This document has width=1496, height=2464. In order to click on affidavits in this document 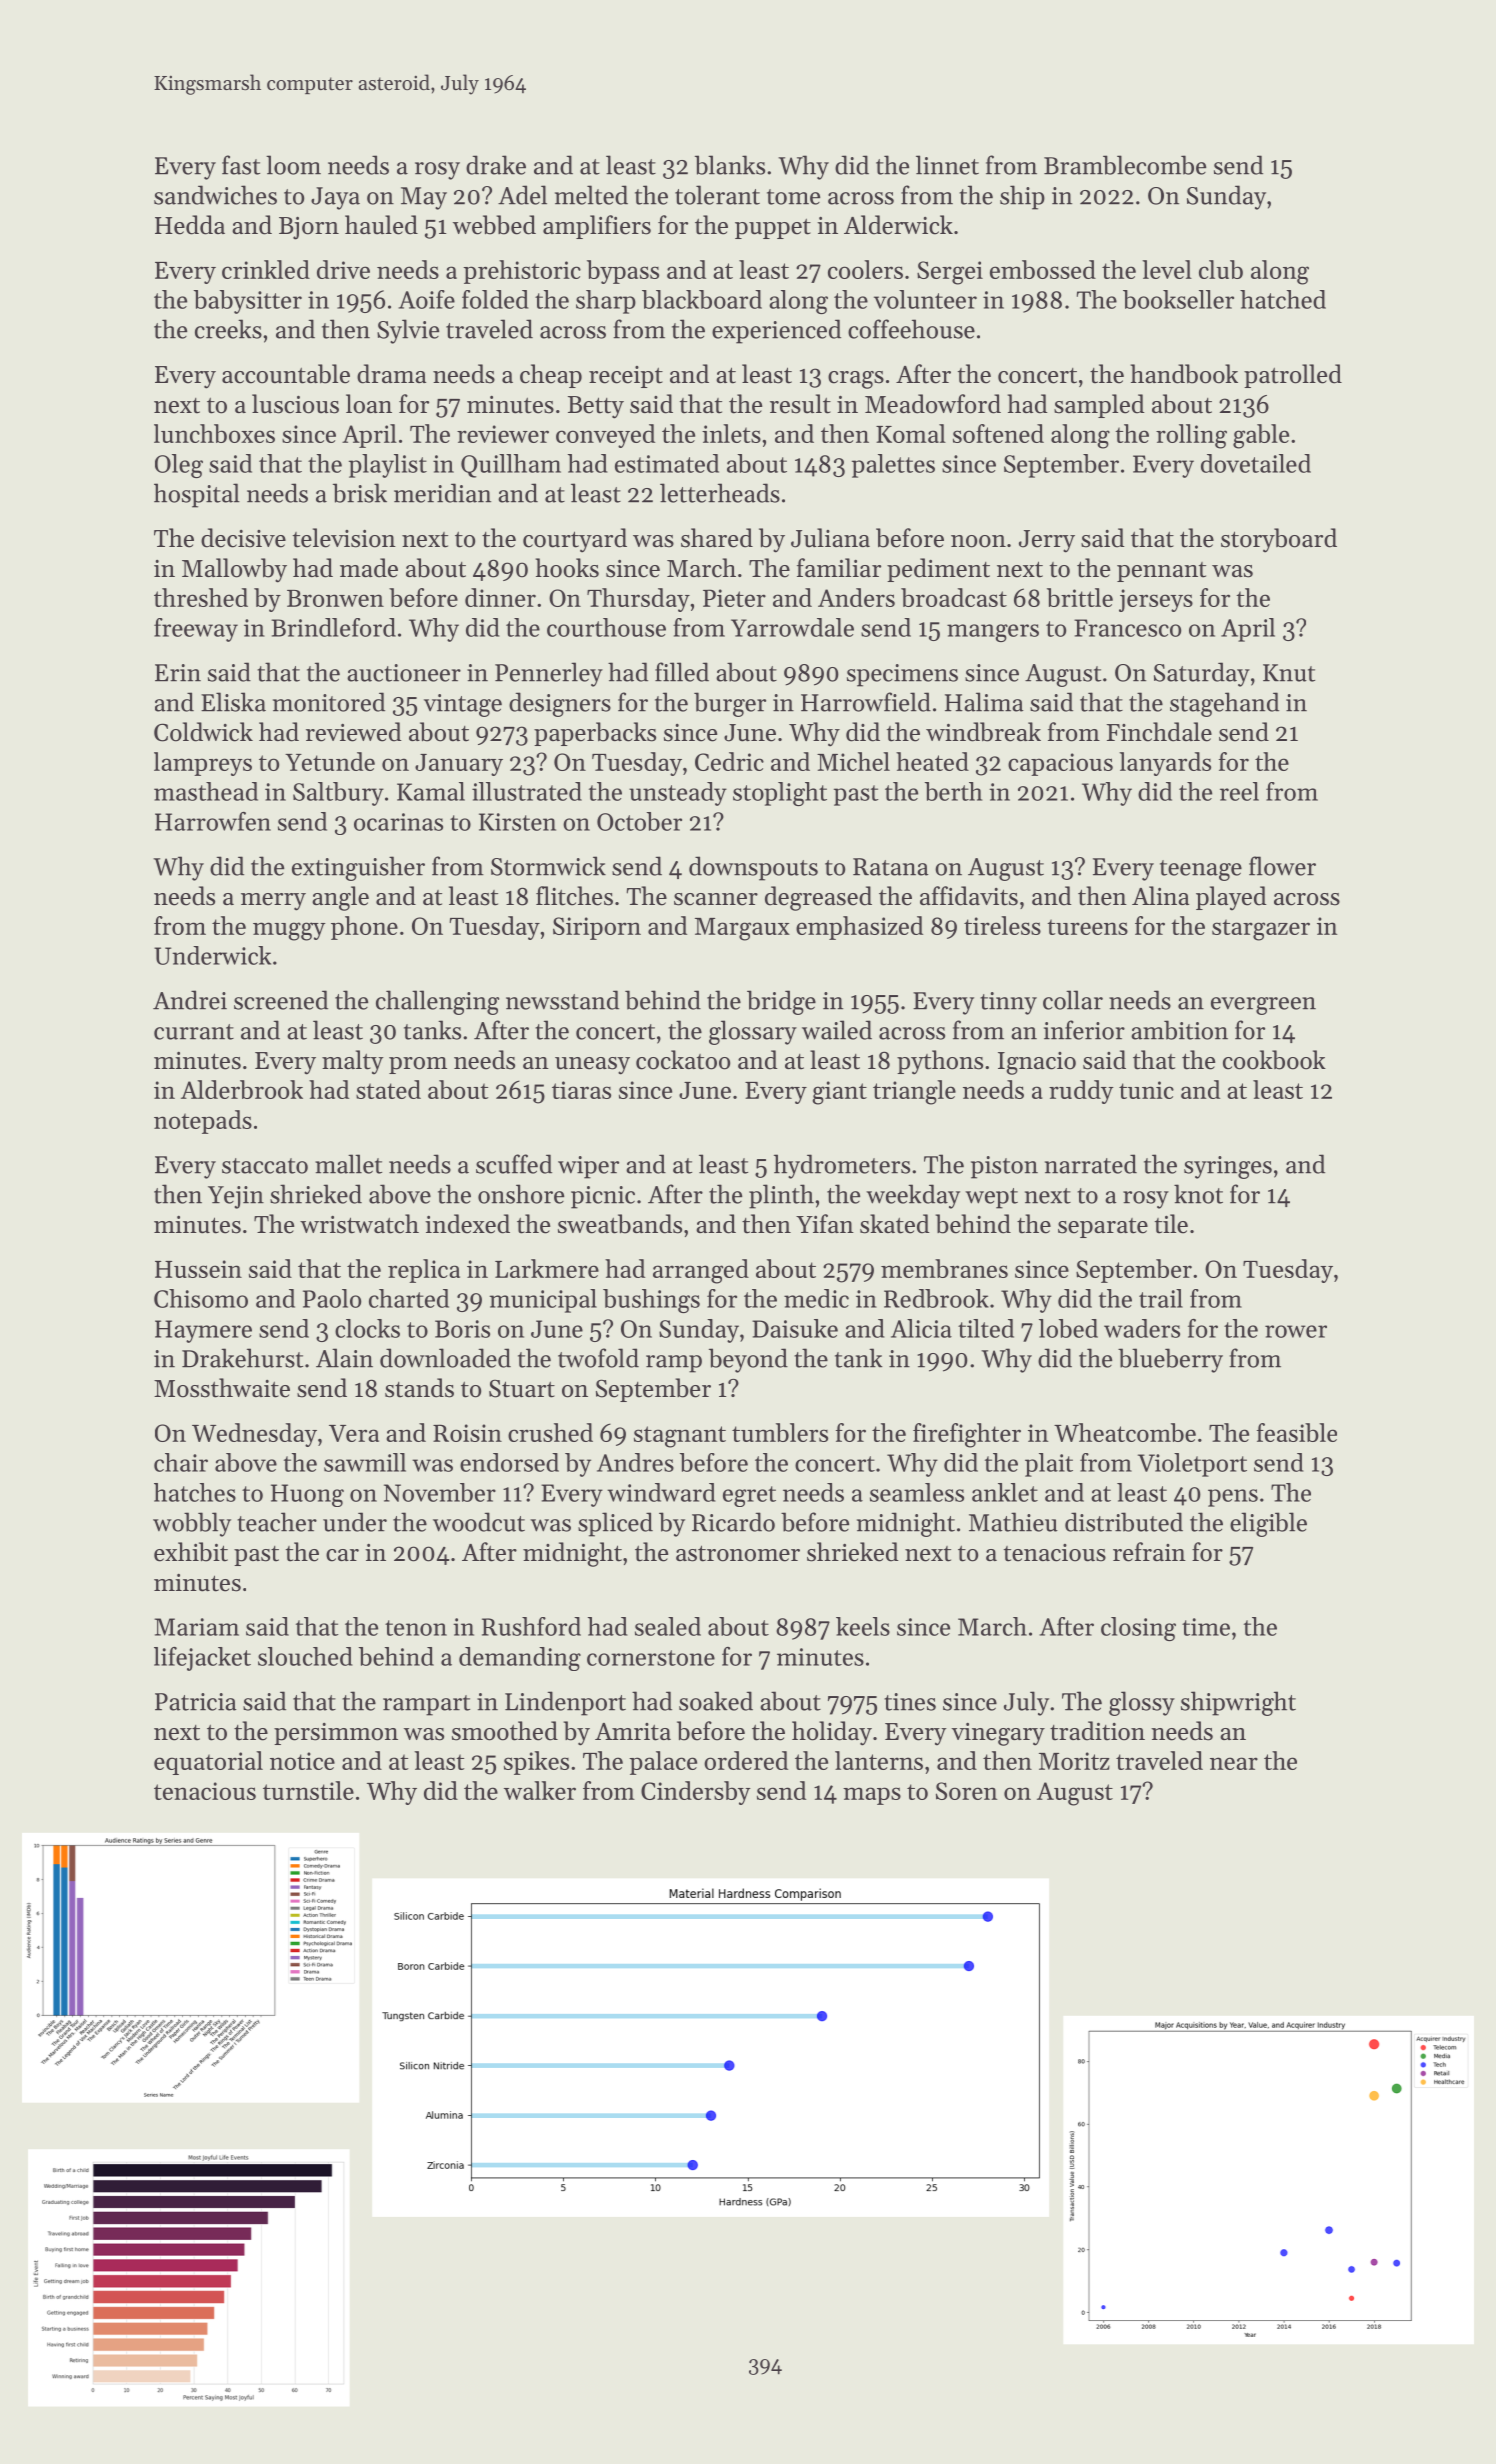, I will do `click(969, 896)`.
